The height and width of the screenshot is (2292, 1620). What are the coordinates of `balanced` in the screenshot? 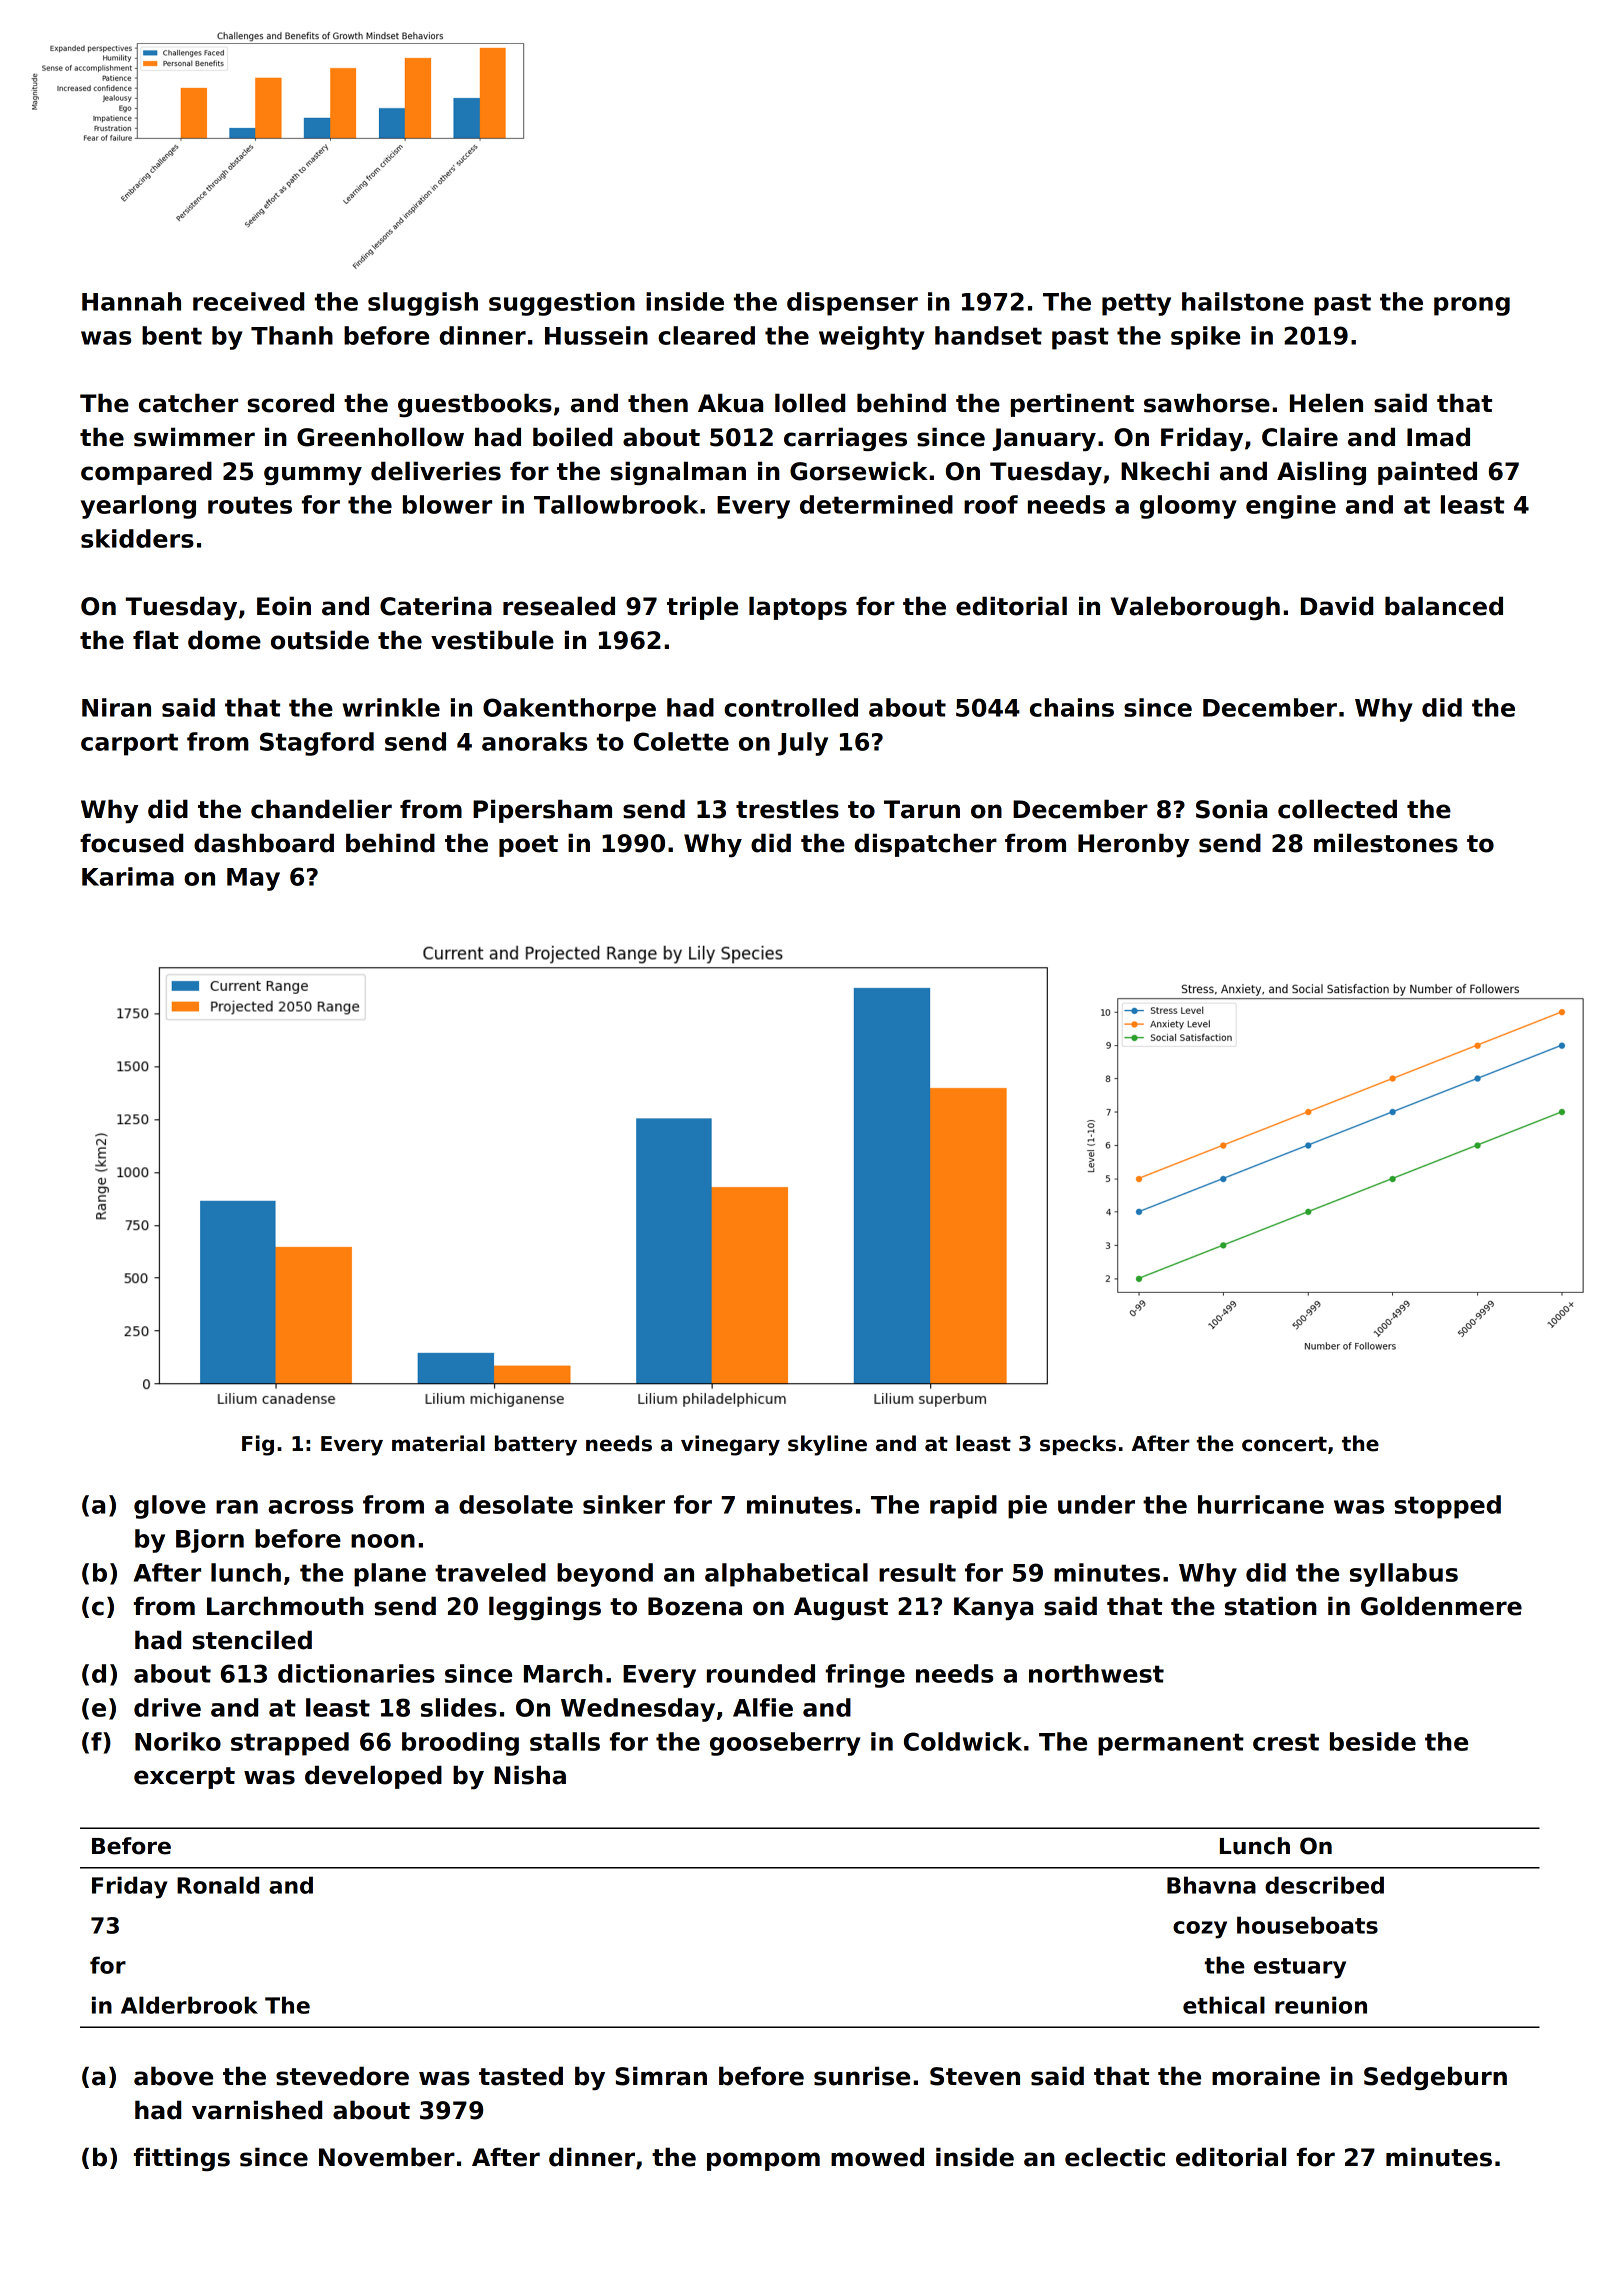 It's located at (1444, 606).
